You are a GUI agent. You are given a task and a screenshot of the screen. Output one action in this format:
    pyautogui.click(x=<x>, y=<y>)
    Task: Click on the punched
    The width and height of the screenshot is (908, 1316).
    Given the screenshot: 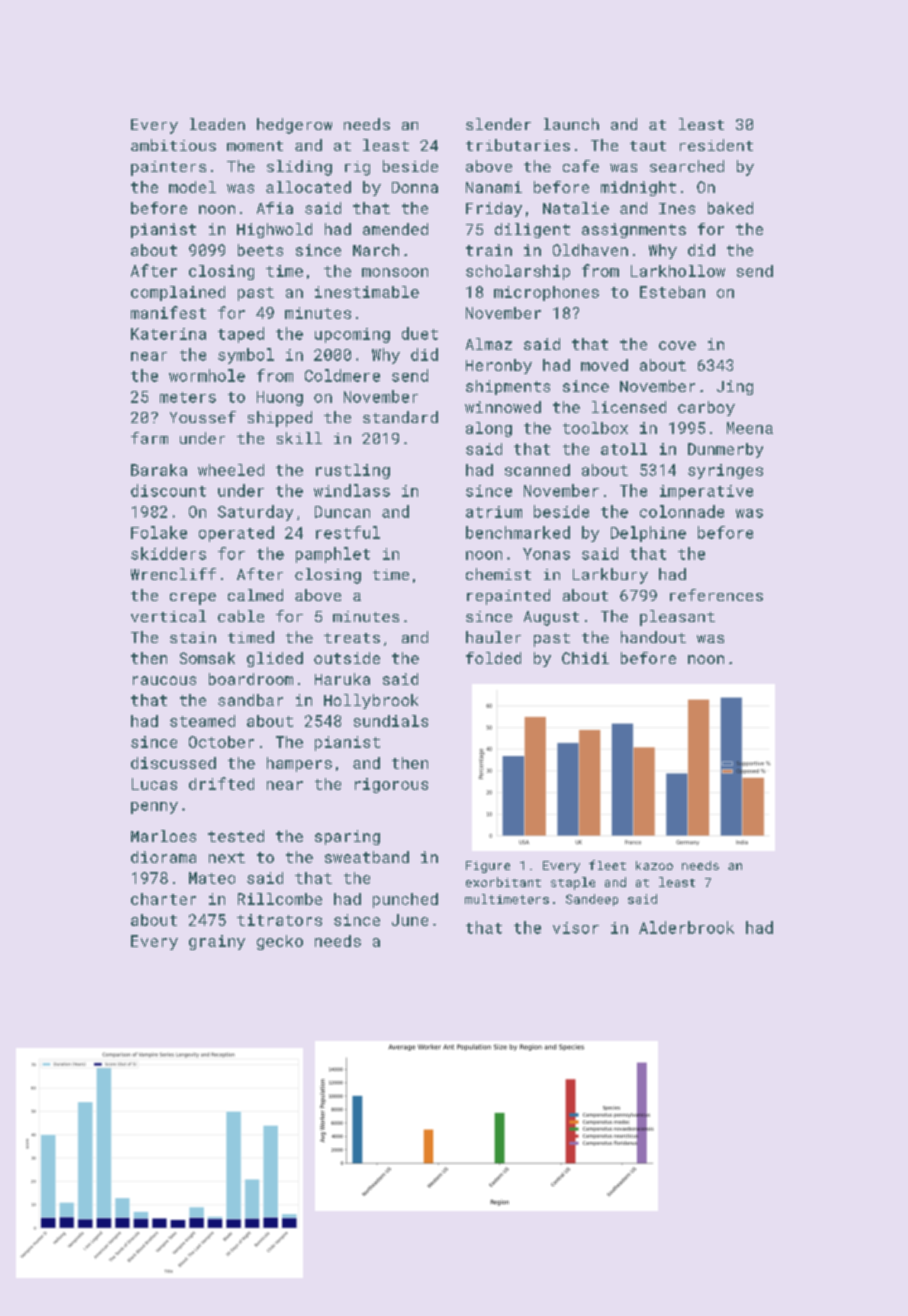 What is the action you would take?
    pyautogui.click(x=405, y=900)
